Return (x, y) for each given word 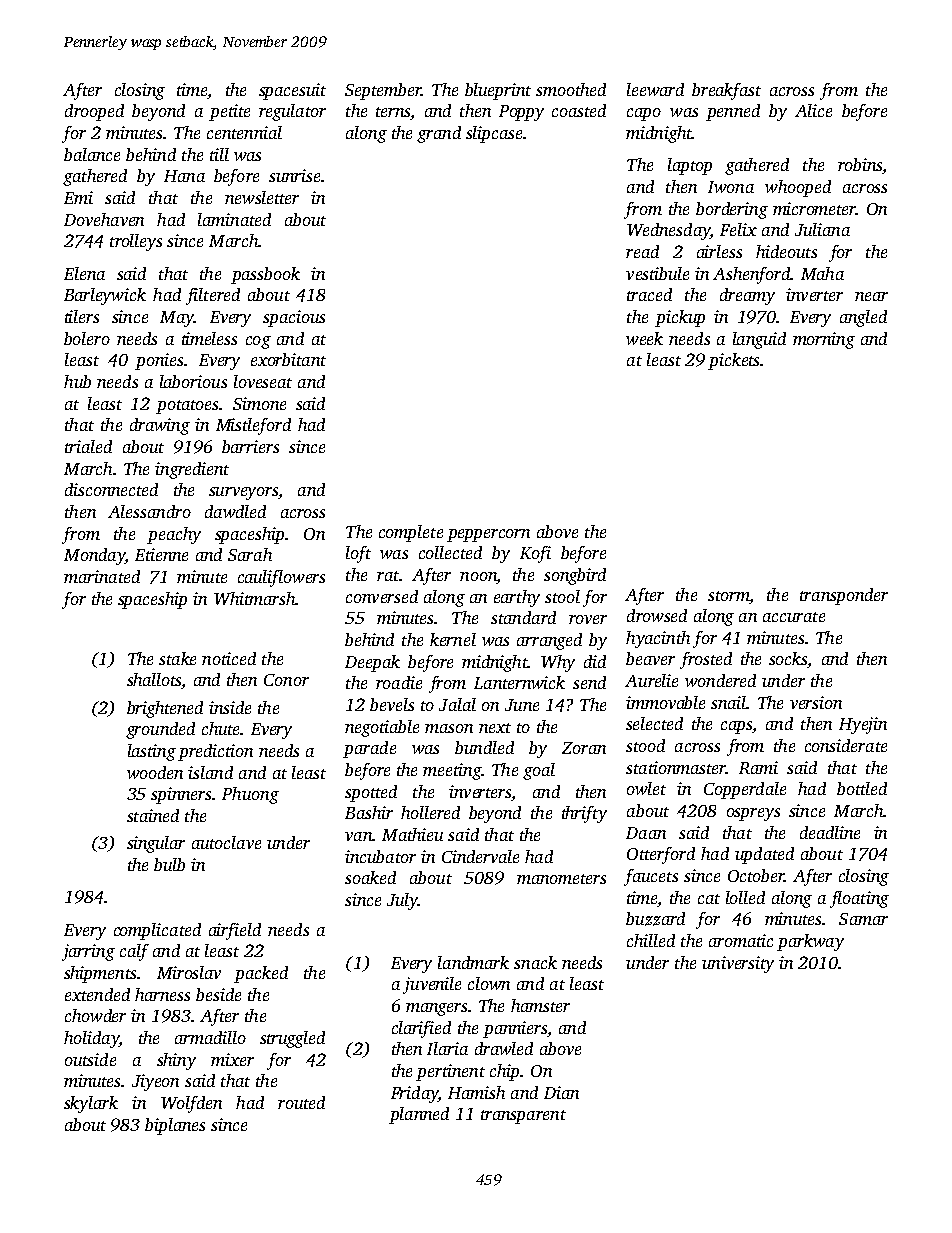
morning (824, 340)
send (589, 682)
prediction (215, 752)
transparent (523, 1117)
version (816, 702)
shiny (176, 1061)
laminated (234, 219)
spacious (294, 318)
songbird (575, 576)
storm (728, 596)
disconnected (111, 489)
